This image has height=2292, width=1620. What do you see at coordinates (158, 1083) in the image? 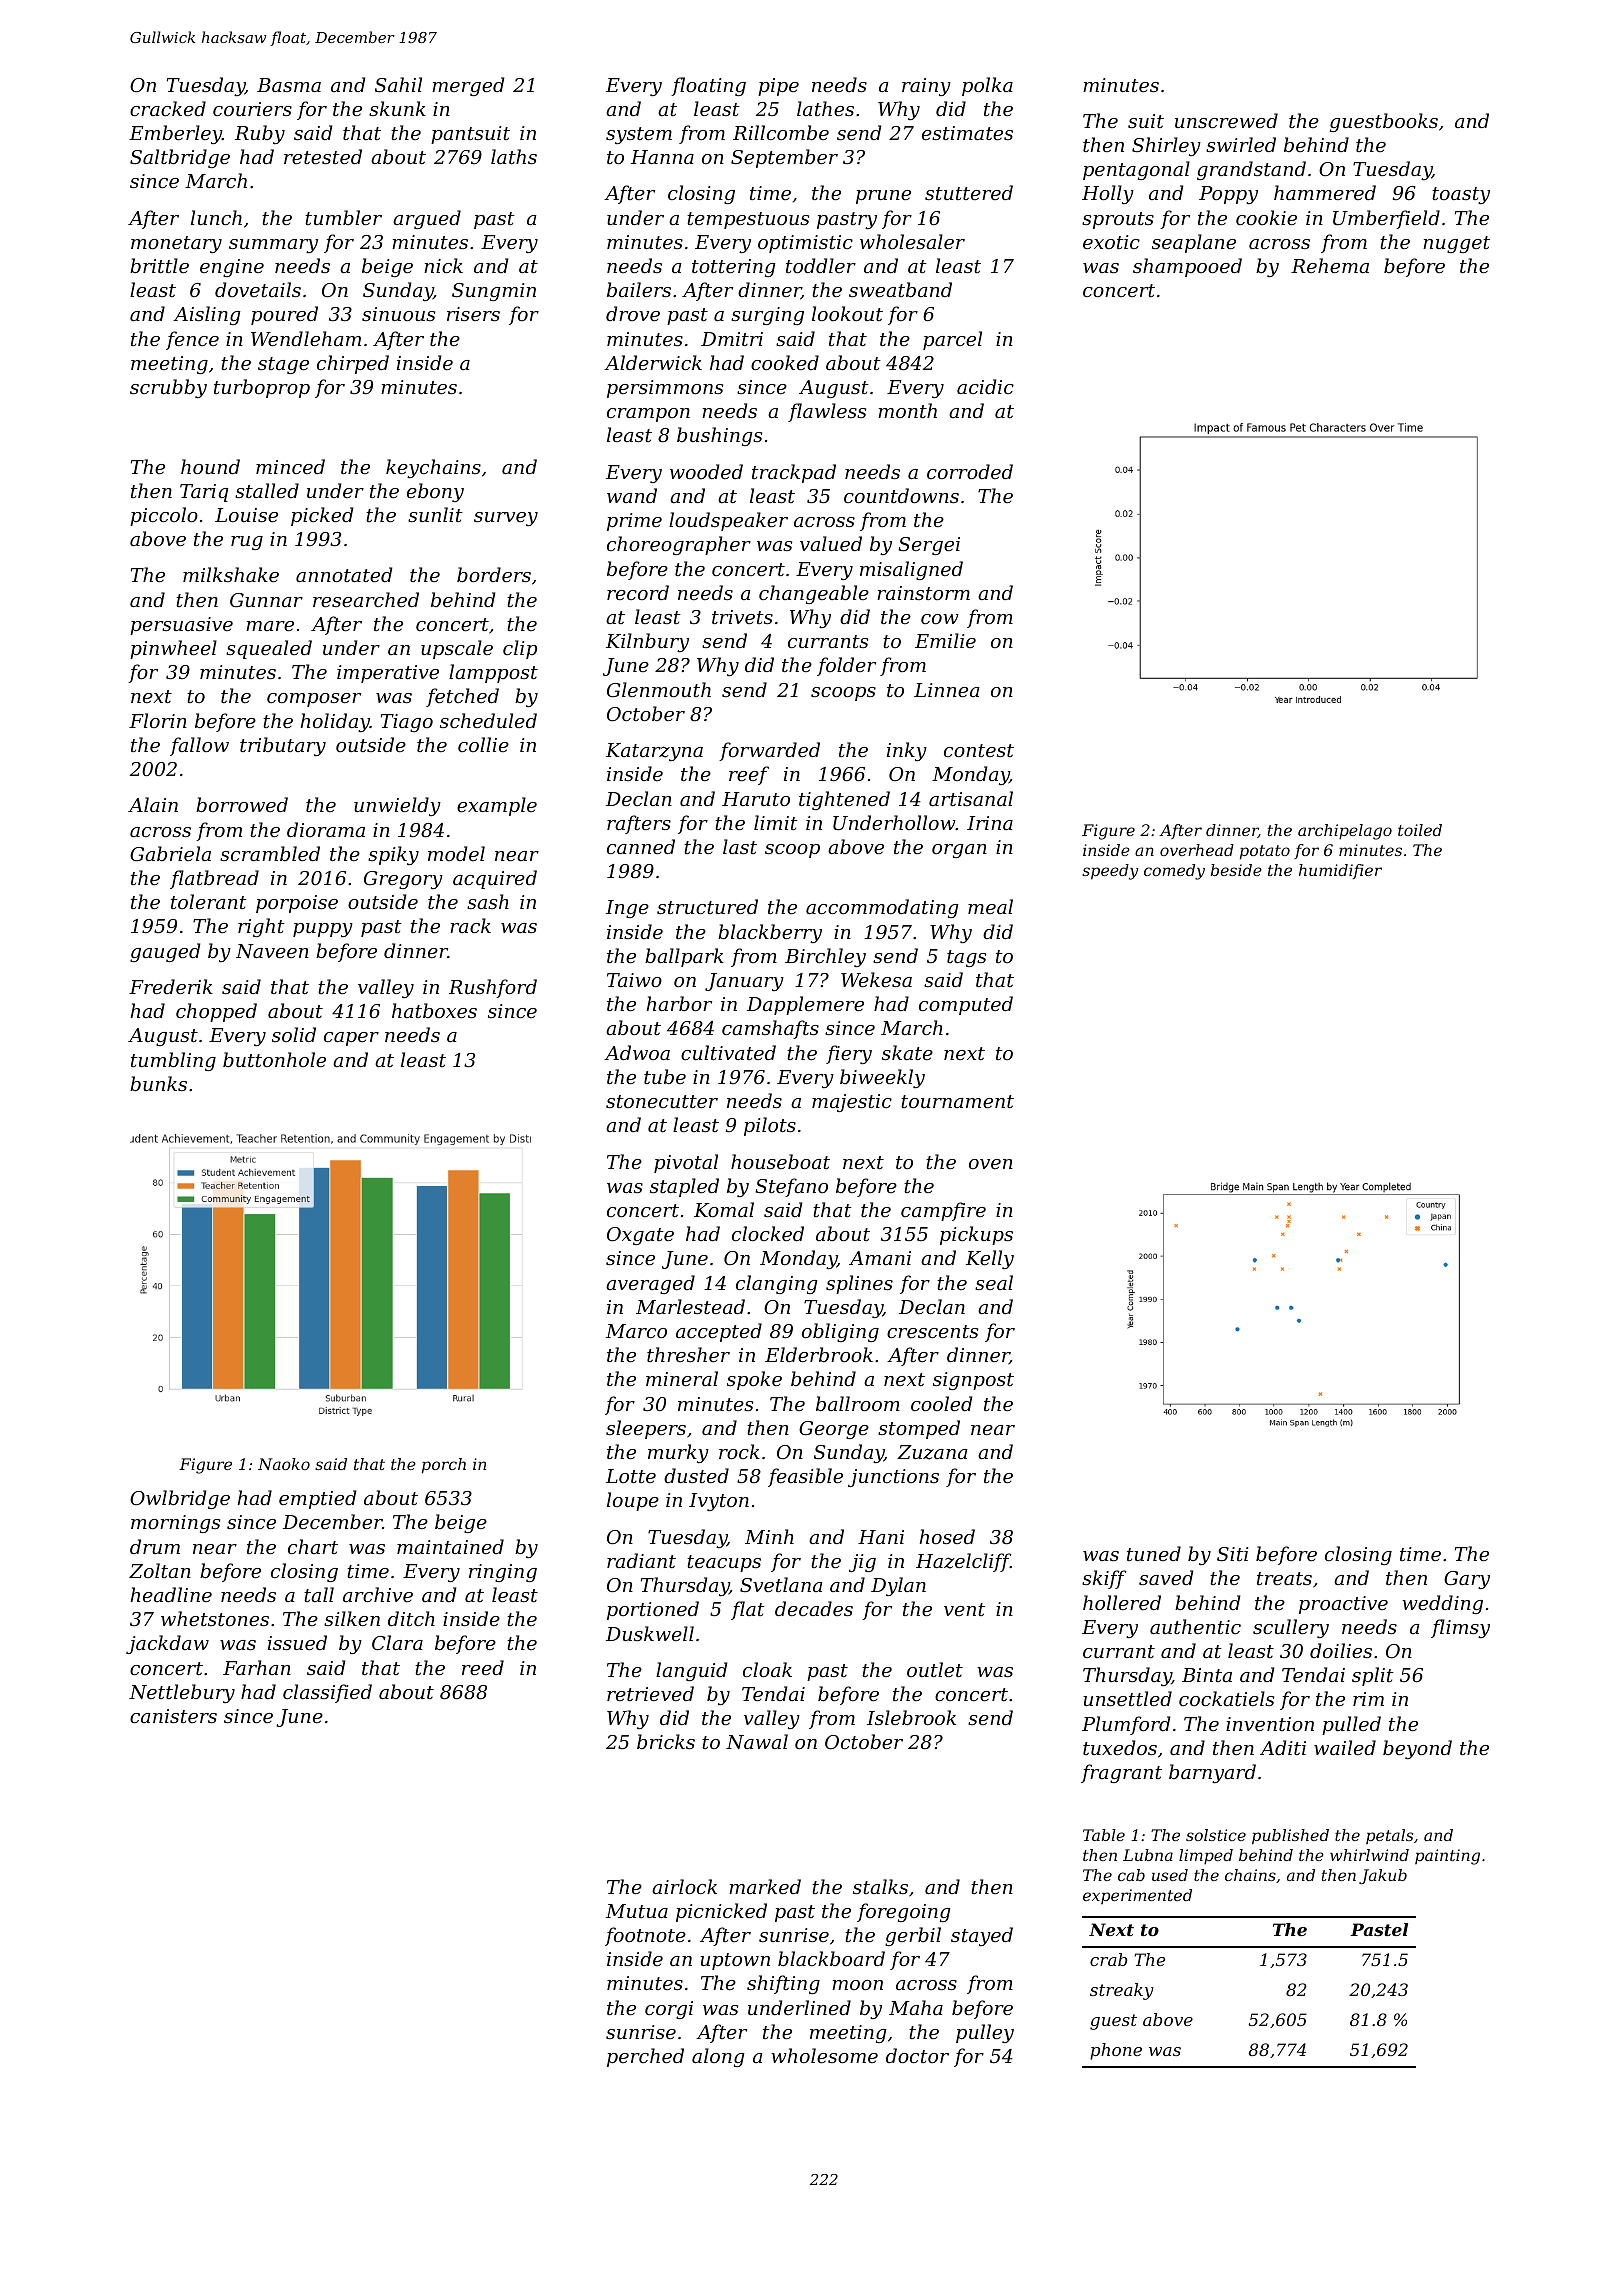
I see `bunks` at bounding box center [158, 1083].
